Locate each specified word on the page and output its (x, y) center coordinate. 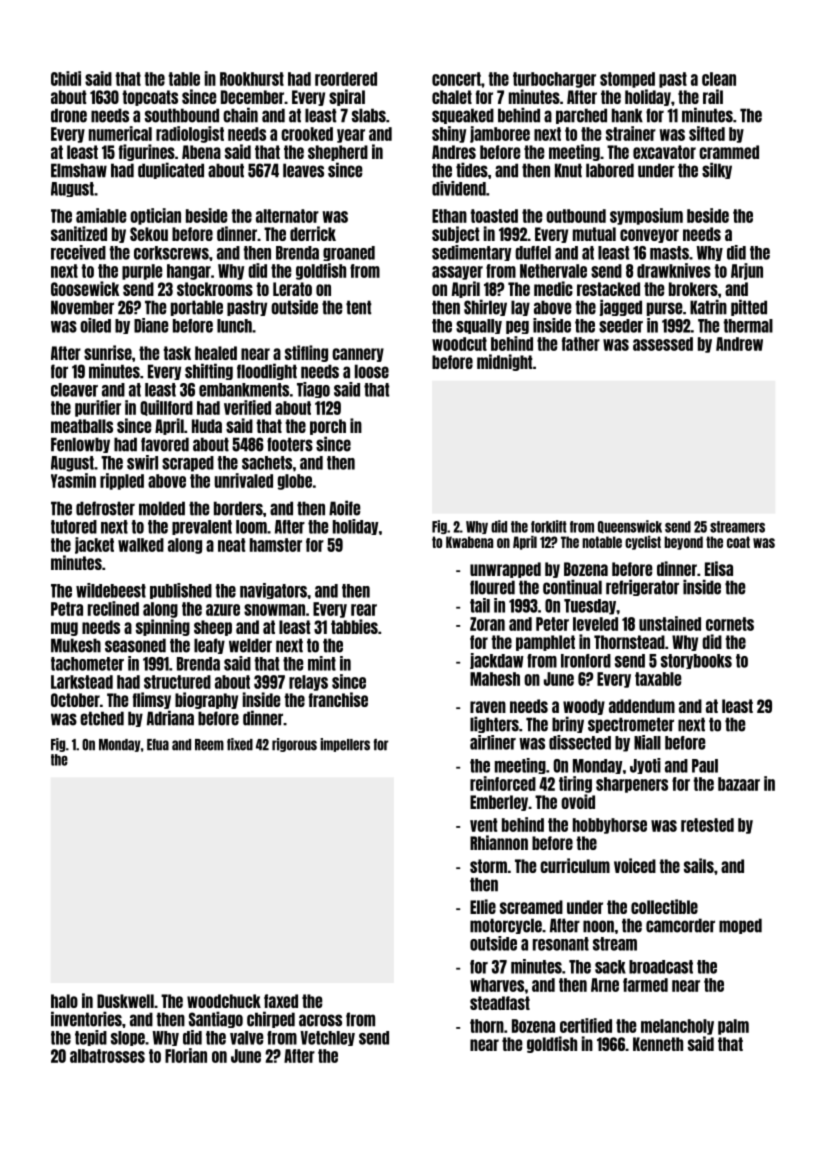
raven (488, 707)
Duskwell (125, 1001)
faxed (281, 1001)
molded (162, 508)
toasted (494, 216)
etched (102, 718)
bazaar (739, 784)
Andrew (739, 344)
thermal (748, 326)
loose (372, 371)
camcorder (680, 925)
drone (69, 115)
